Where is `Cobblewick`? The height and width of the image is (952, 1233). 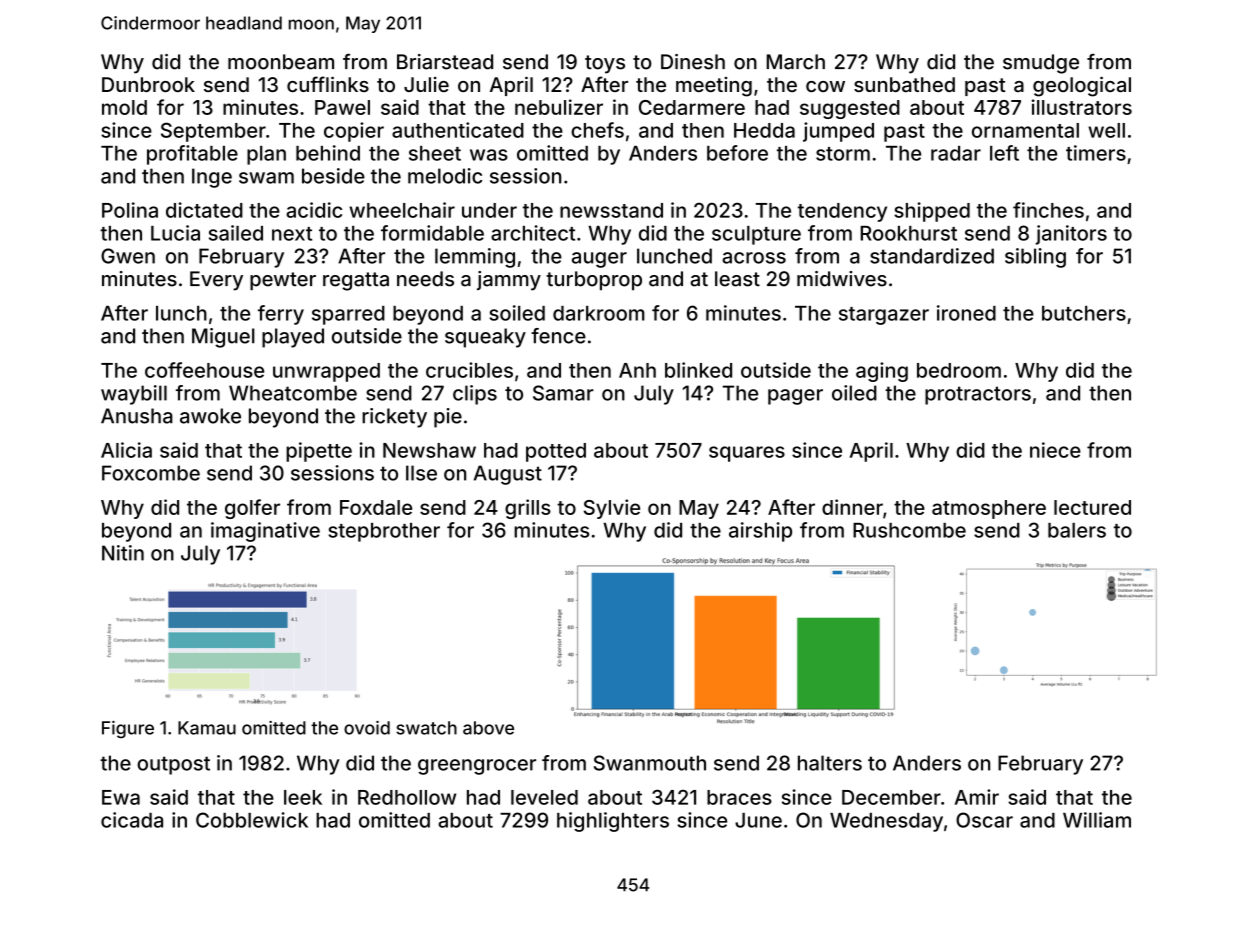 Cobblewick is located at coordinates (252, 820).
